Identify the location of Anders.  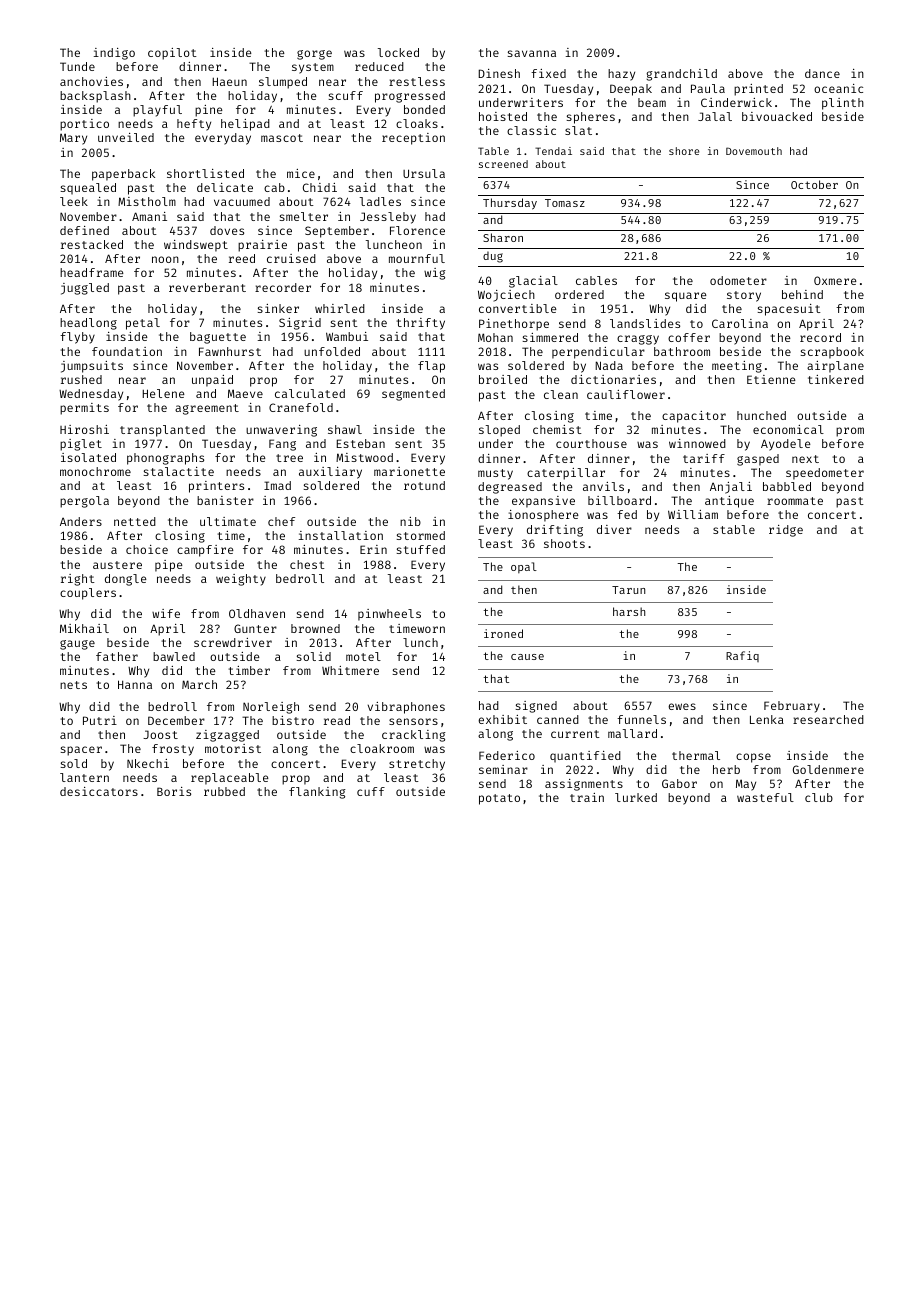
(81, 521).
